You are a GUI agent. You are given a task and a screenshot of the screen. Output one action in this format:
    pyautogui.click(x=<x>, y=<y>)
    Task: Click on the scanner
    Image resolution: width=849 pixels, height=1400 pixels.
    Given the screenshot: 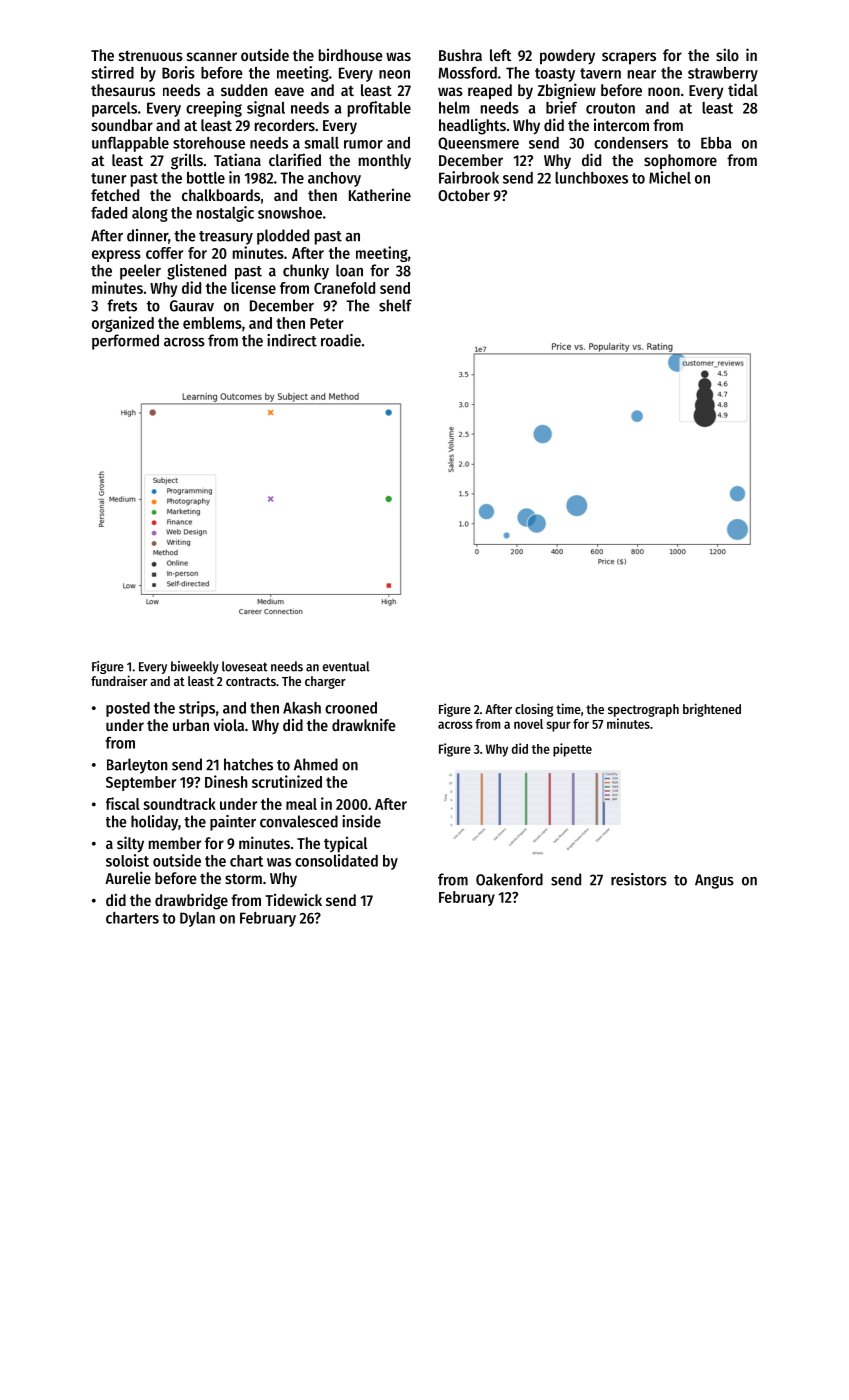 What is the action you would take?
    pyautogui.click(x=212, y=56)
